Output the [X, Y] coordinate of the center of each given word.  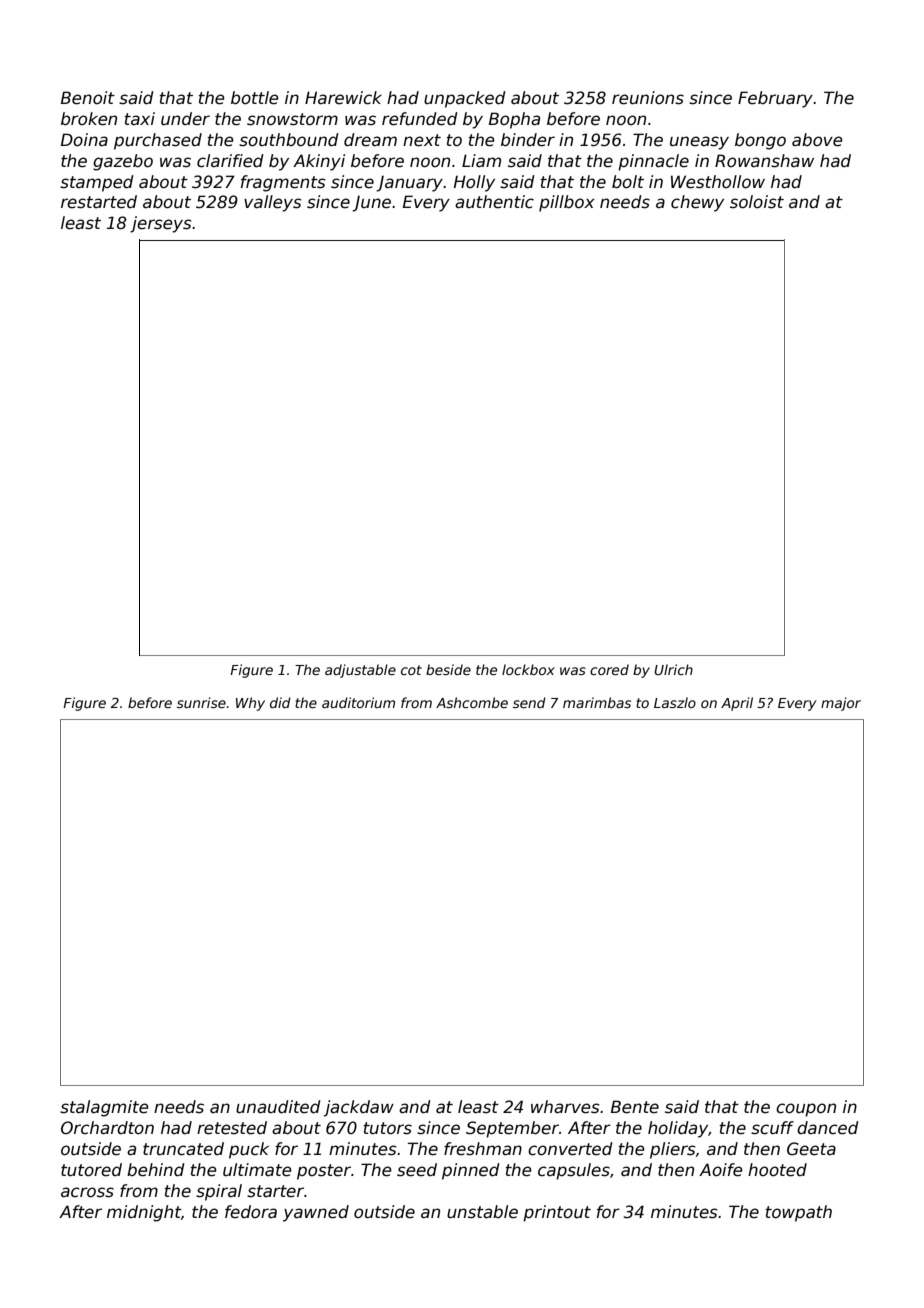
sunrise [201, 702]
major [841, 704]
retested [232, 1128]
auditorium [358, 702]
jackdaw [359, 1108]
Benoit [88, 98]
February [775, 99]
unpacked [465, 99]
